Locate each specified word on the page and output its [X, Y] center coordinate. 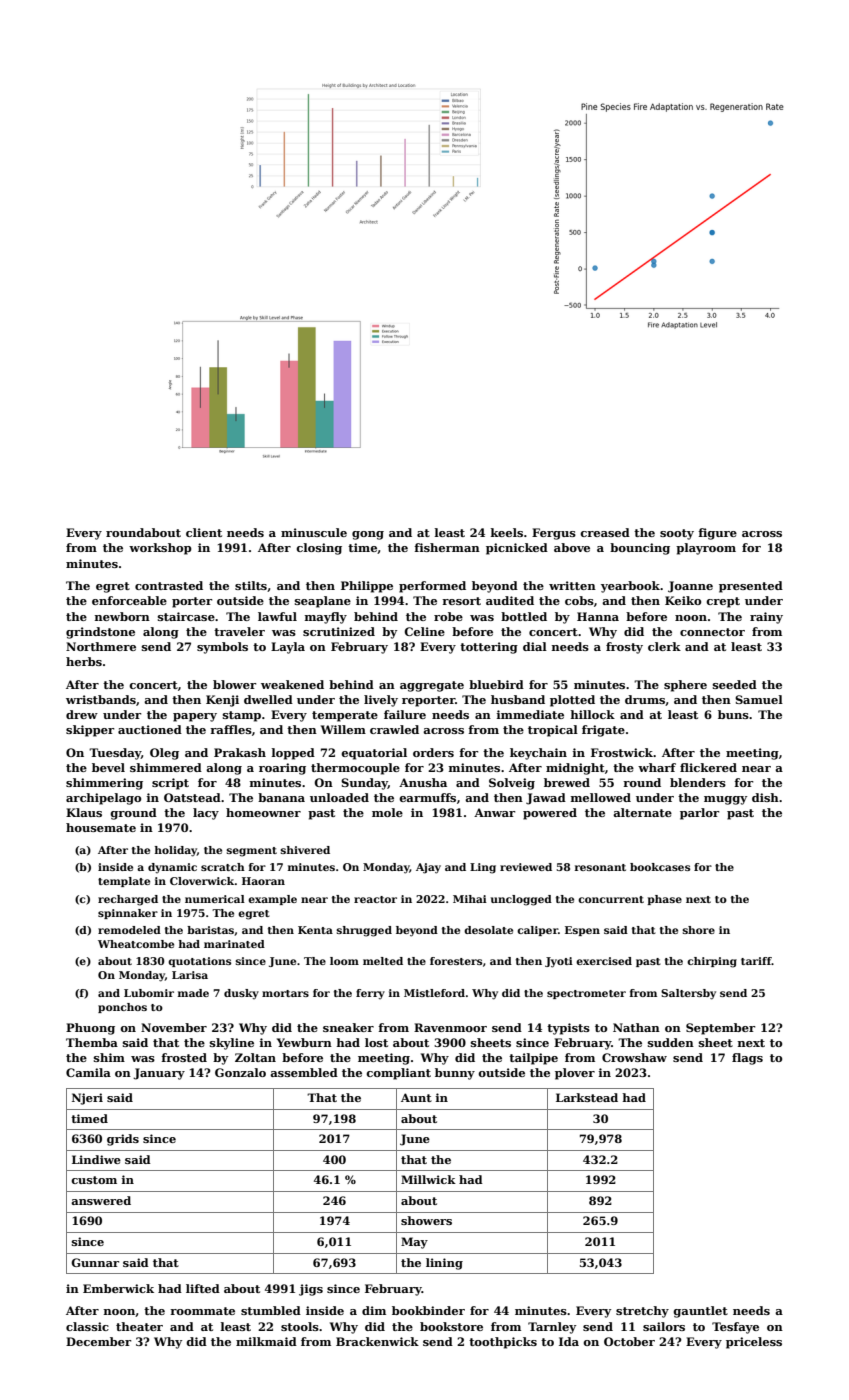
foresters [456, 961]
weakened [292, 684]
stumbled [271, 1310]
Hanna [598, 616]
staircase [186, 616]
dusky [241, 994]
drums [645, 699]
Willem [343, 729]
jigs [311, 1290]
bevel [108, 767]
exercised [604, 961]
